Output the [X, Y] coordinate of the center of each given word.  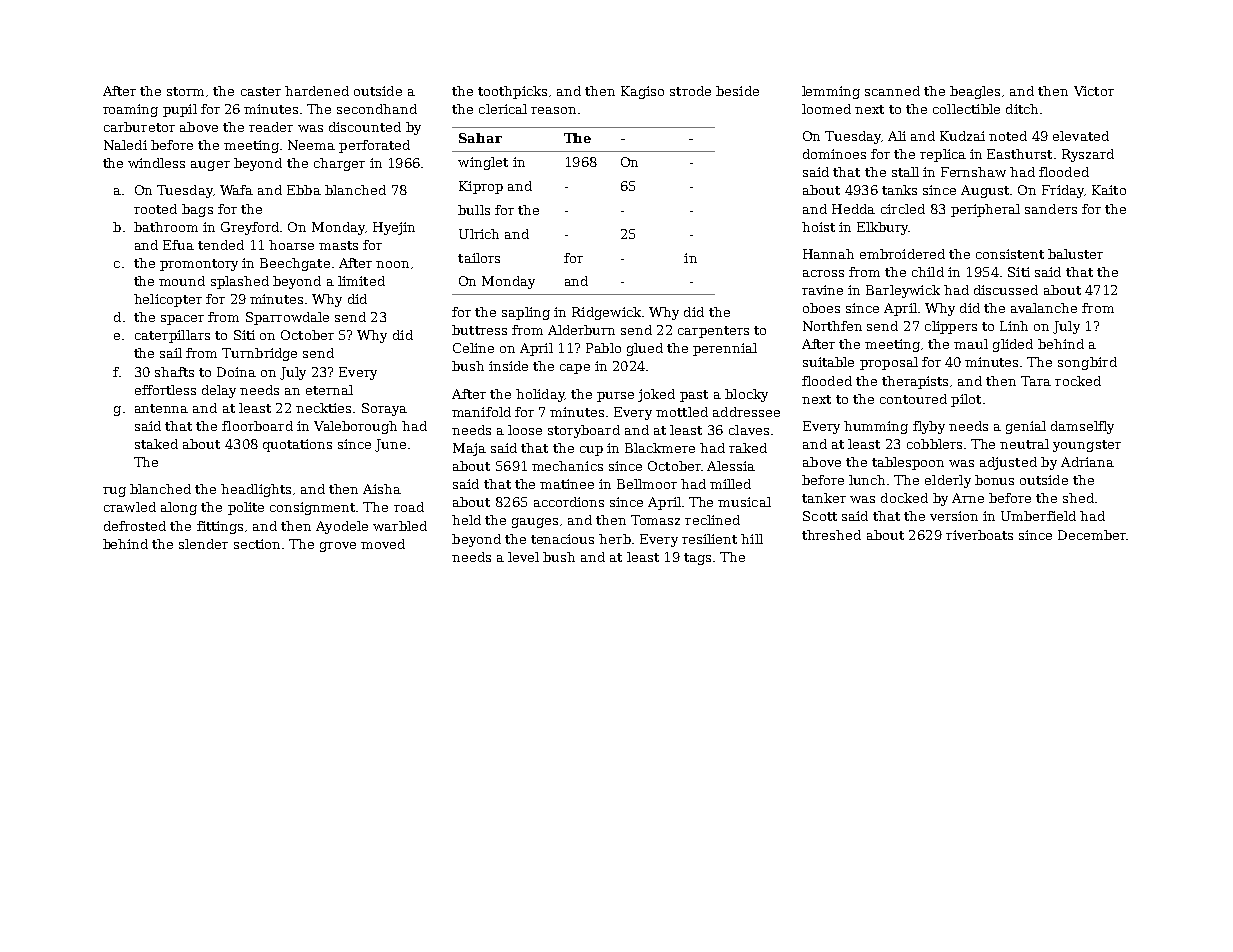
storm [185, 91]
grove [338, 547]
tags [697, 559]
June [390, 445]
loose [525, 430]
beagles [975, 92]
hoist [818, 227]
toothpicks [512, 92]
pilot [966, 400]
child [928, 272]
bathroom [166, 227]
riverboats [979, 535]
